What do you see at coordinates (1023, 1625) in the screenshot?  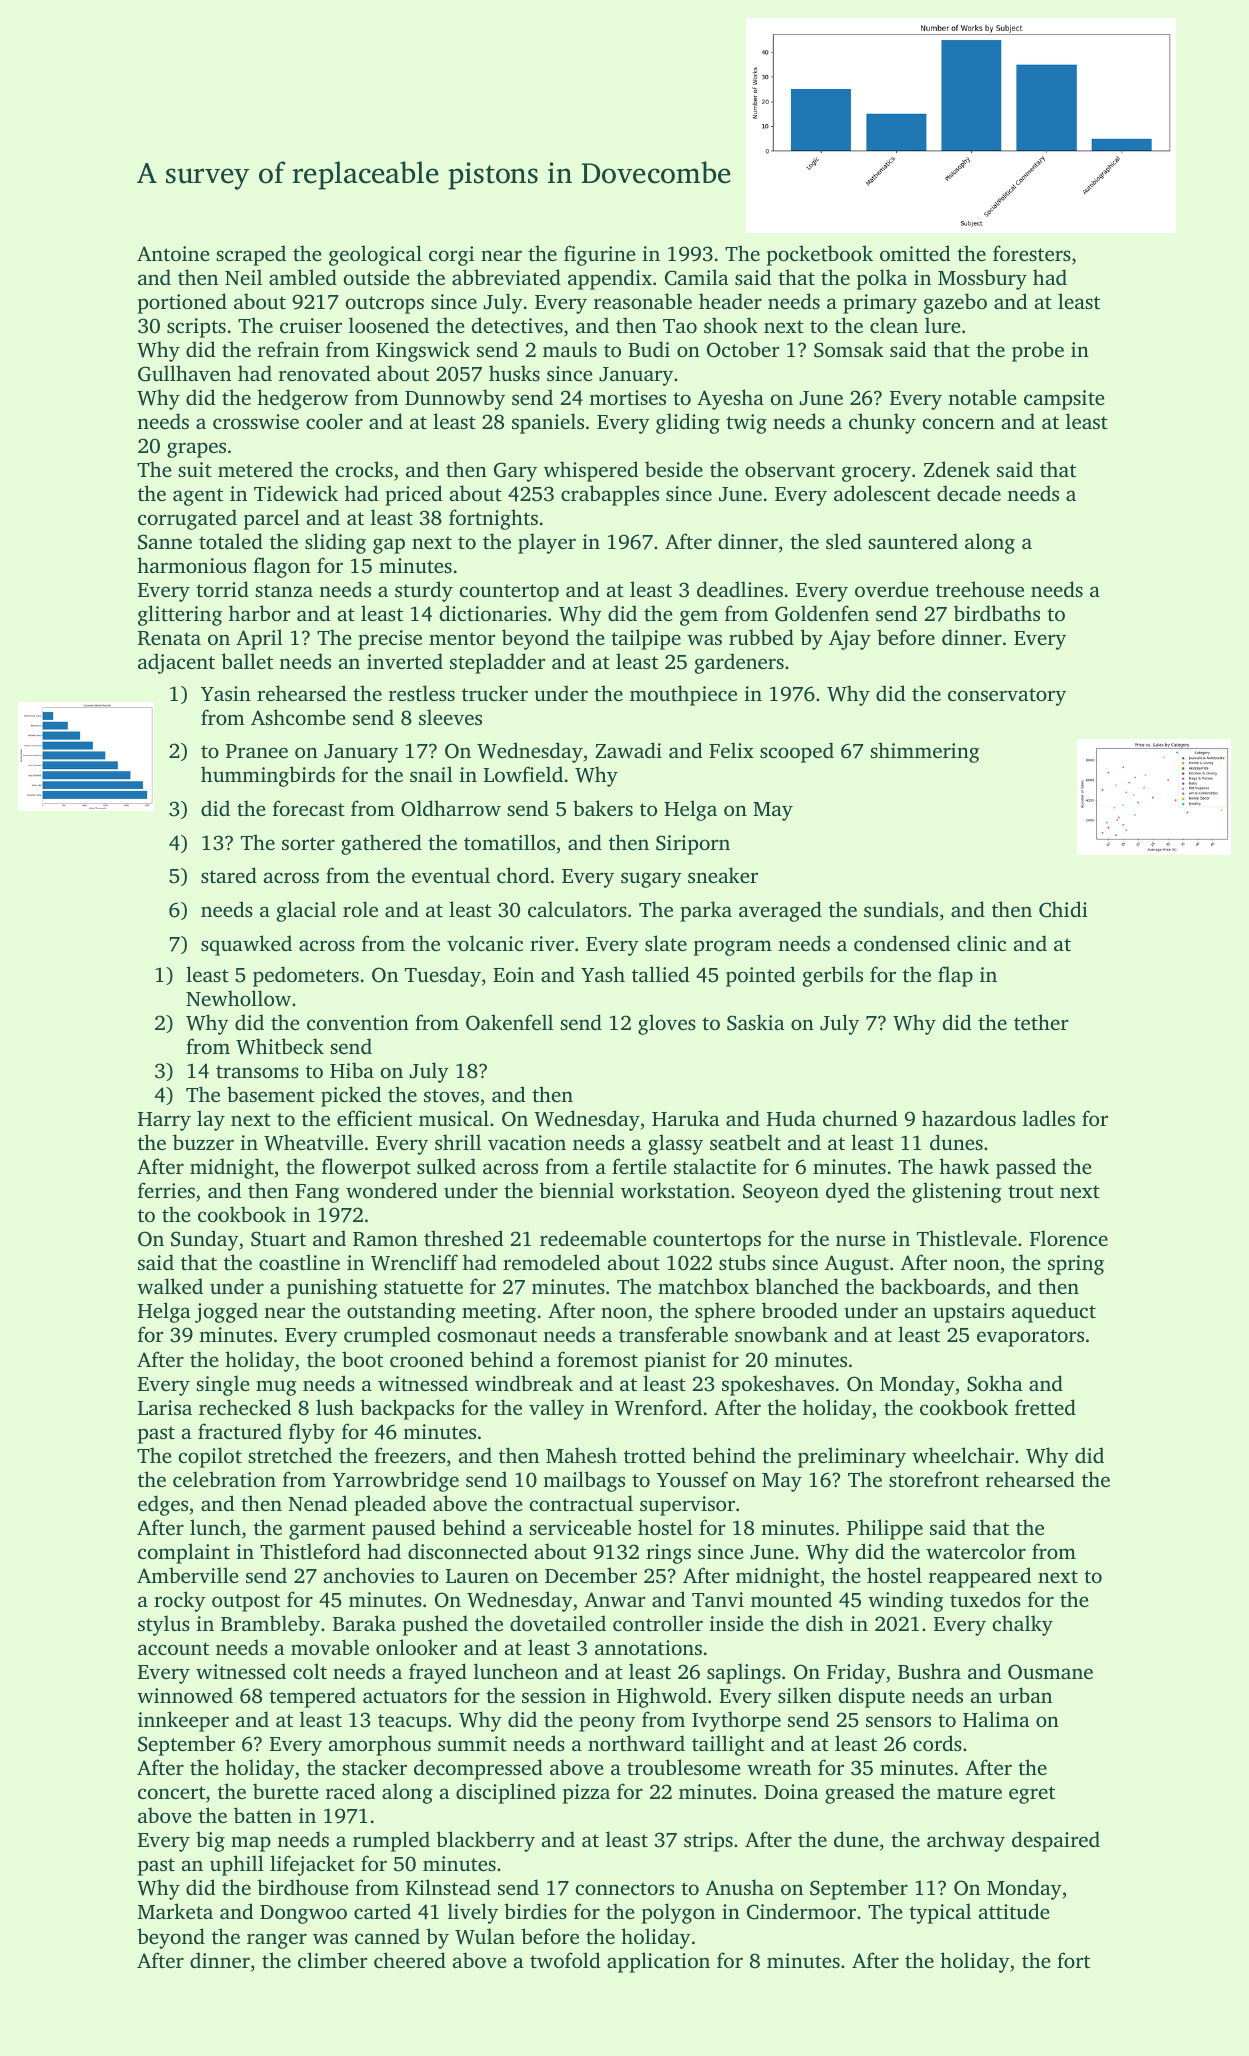 I see `chalky` at bounding box center [1023, 1625].
